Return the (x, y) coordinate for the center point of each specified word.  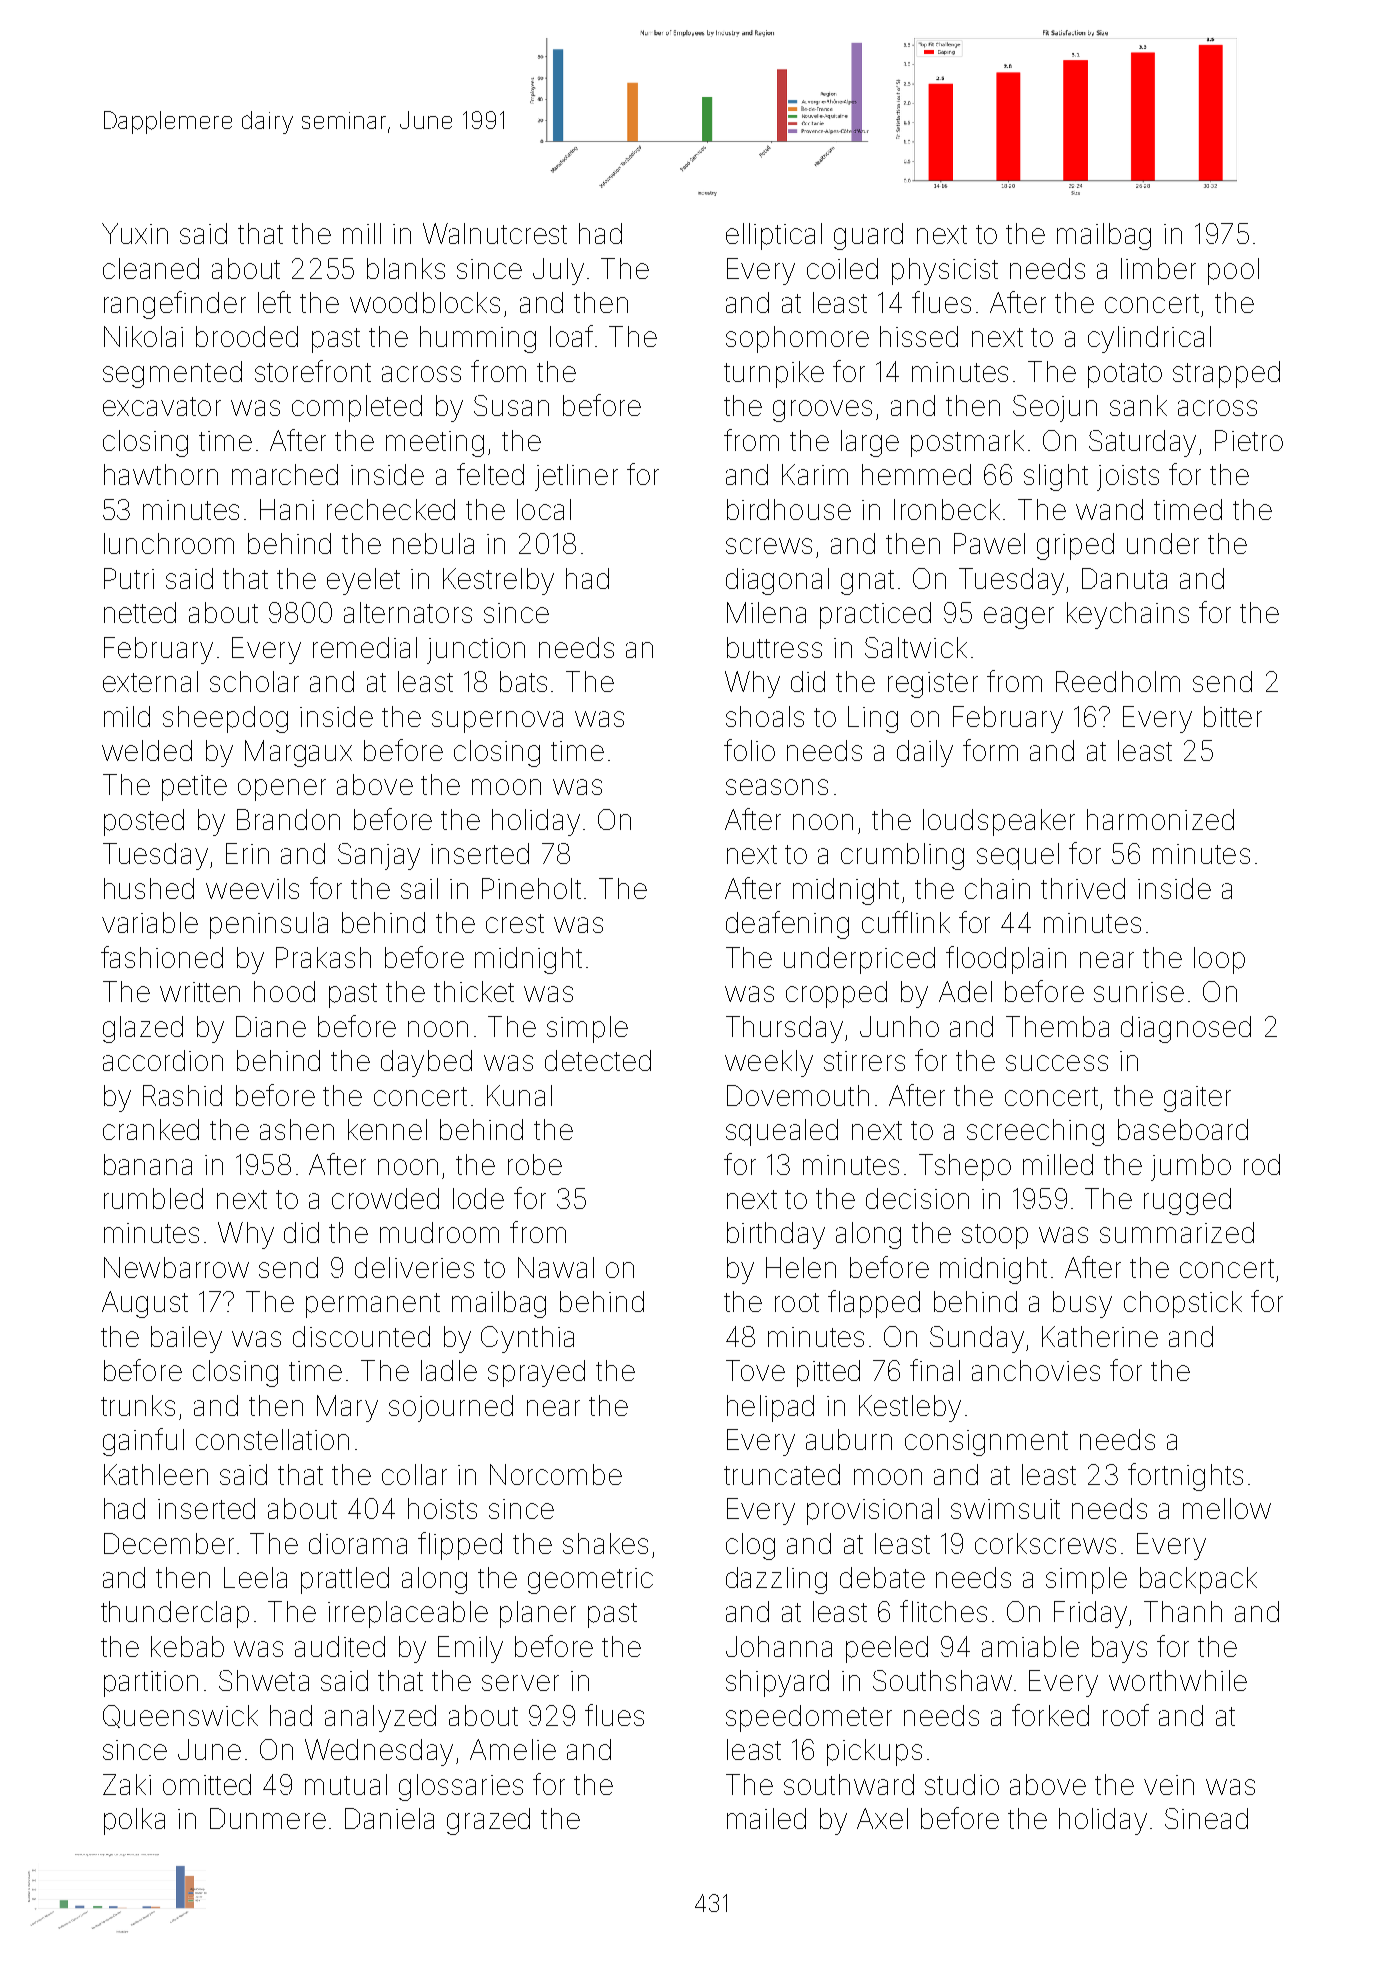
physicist (945, 271)
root (797, 1302)
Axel (882, 1818)
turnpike (774, 374)
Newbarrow (176, 1267)
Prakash (323, 957)
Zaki (127, 1784)
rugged (1187, 1201)
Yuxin (135, 233)
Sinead (1206, 1818)
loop (1219, 960)
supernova (497, 722)
